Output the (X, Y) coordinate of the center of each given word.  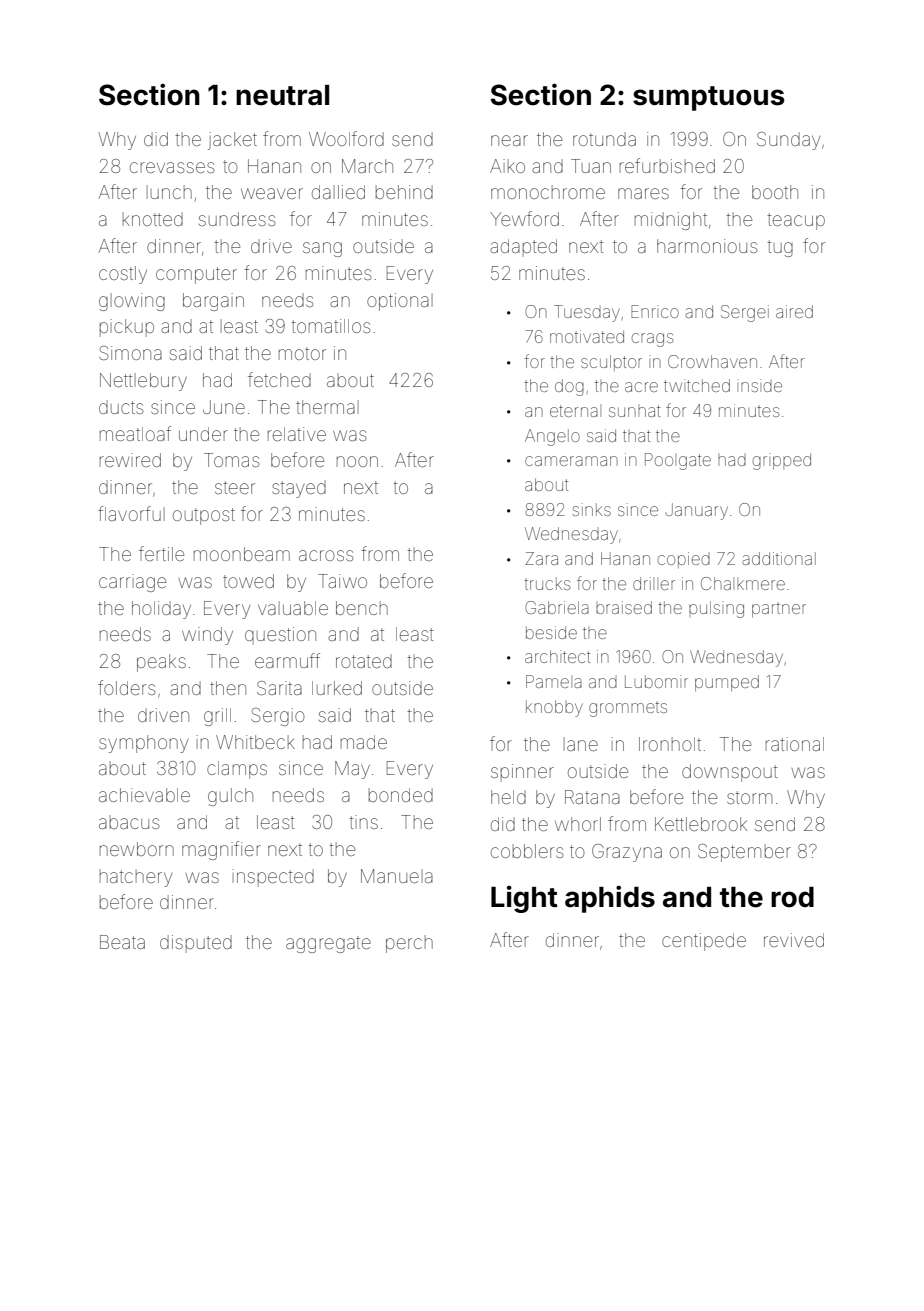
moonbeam (242, 554)
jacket (232, 141)
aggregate (328, 944)
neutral (282, 95)
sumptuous (709, 98)
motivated (587, 336)
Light (524, 899)
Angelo (552, 437)
